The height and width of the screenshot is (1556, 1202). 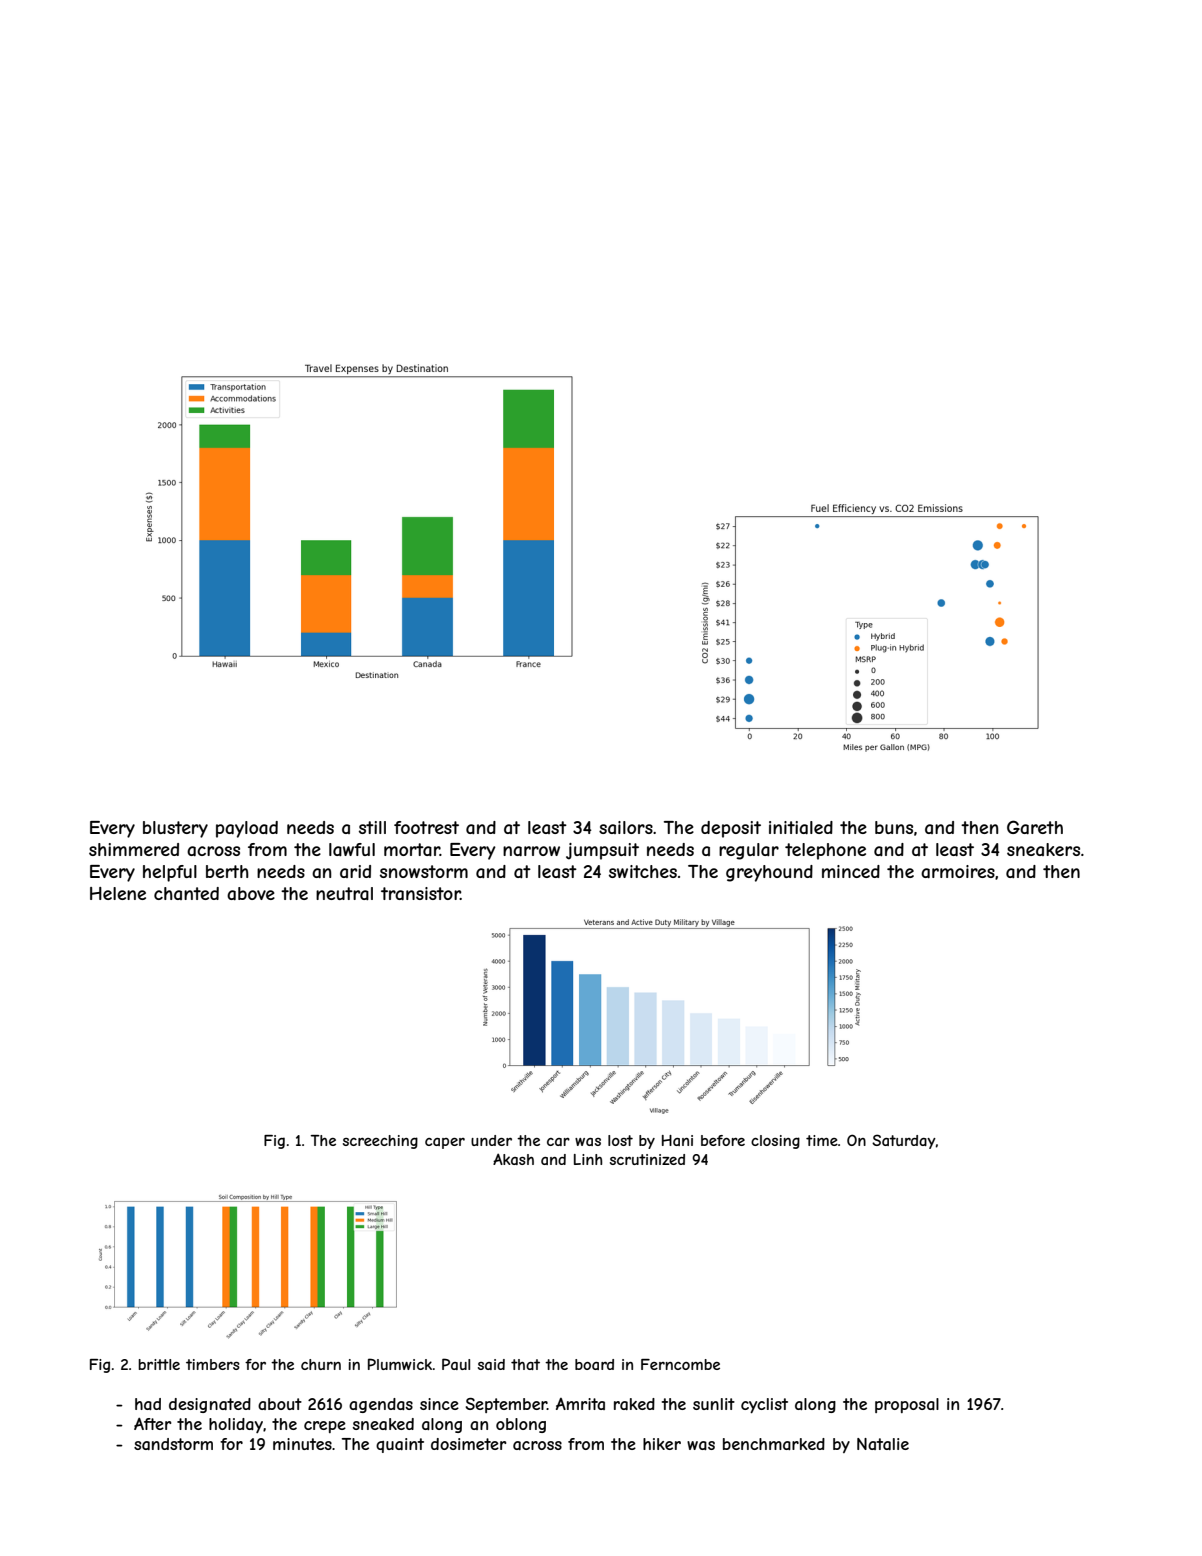 What do you see at coordinates (134, 849) in the screenshot?
I see `shimmered` at bounding box center [134, 849].
